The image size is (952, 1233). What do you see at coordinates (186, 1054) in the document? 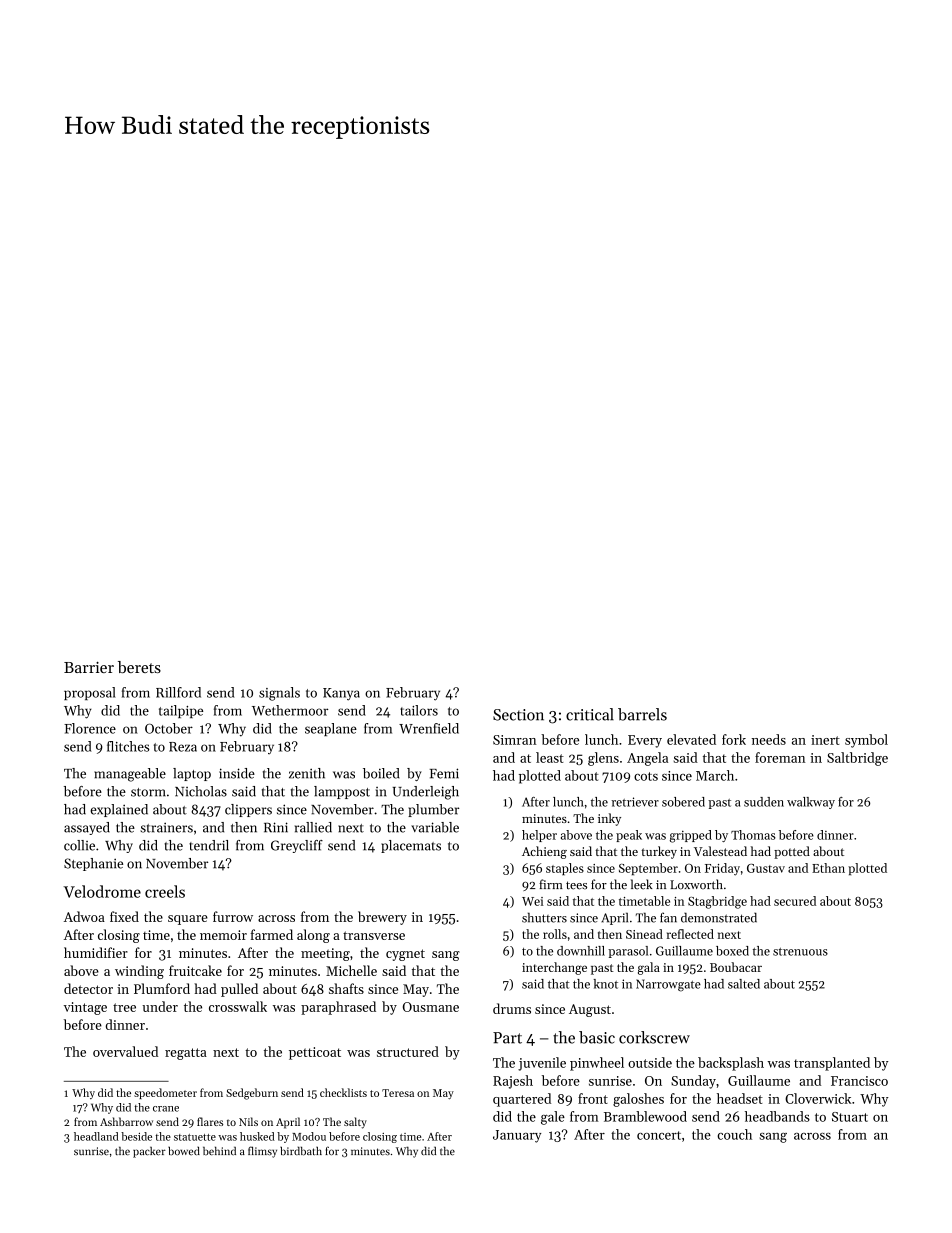
I see `regatta` at bounding box center [186, 1054].
